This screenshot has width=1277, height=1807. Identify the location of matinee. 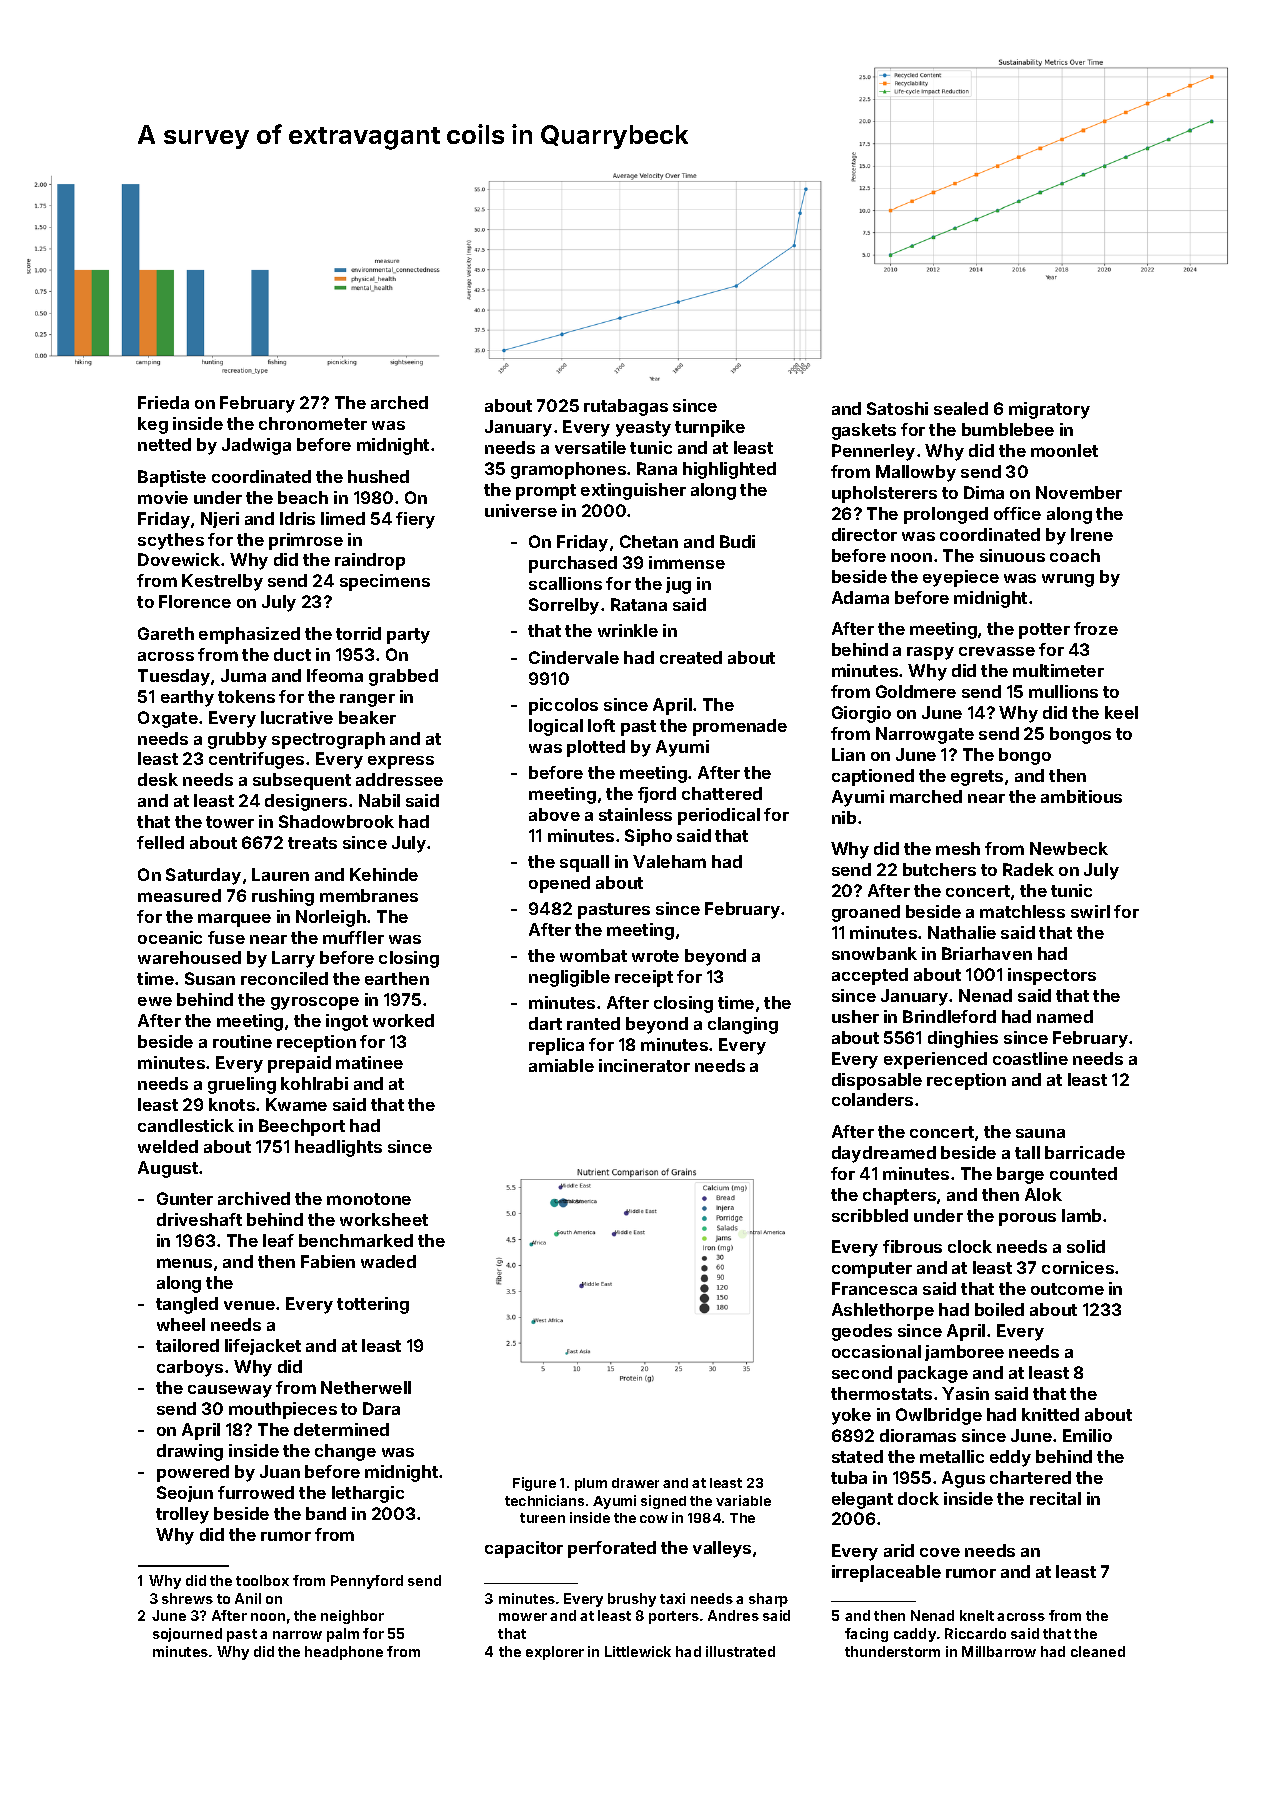
(369, 1062).
